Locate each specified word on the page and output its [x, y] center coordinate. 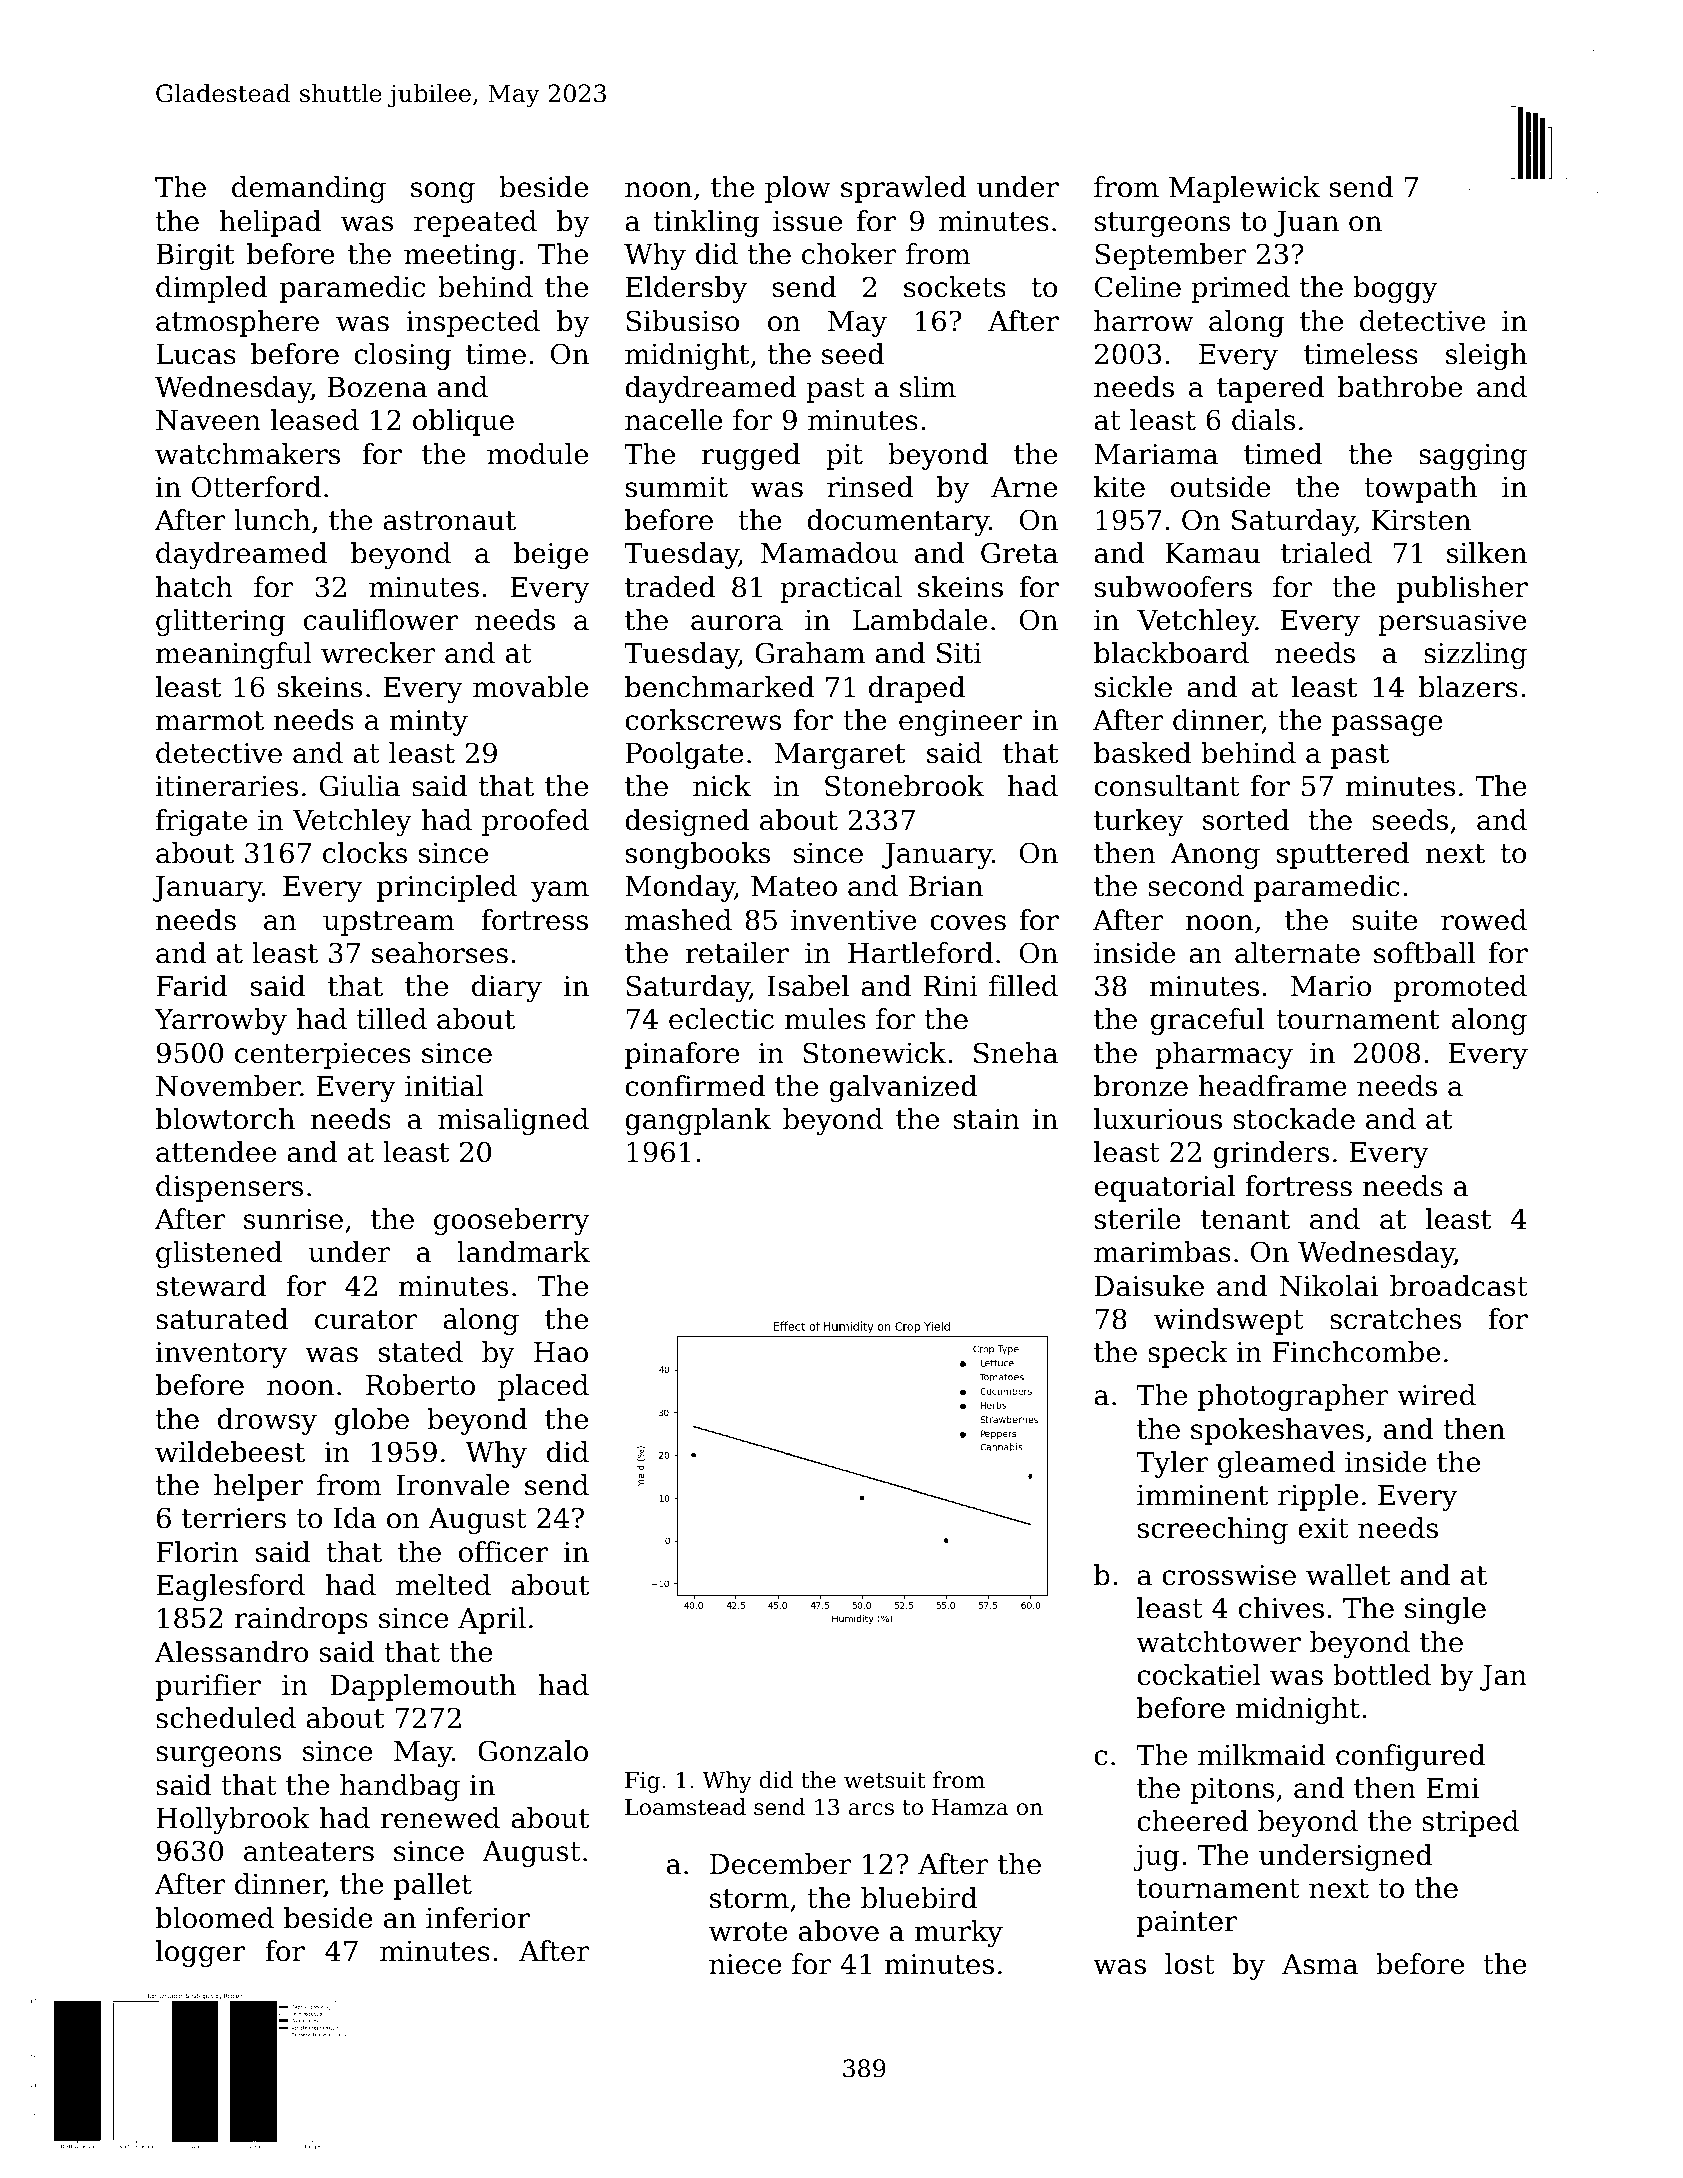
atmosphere [237, 323]
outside [1220, 487]
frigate [201, 822]
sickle [1133, 687]
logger [200, 1953]
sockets [955, 287]
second [1196, 886]
